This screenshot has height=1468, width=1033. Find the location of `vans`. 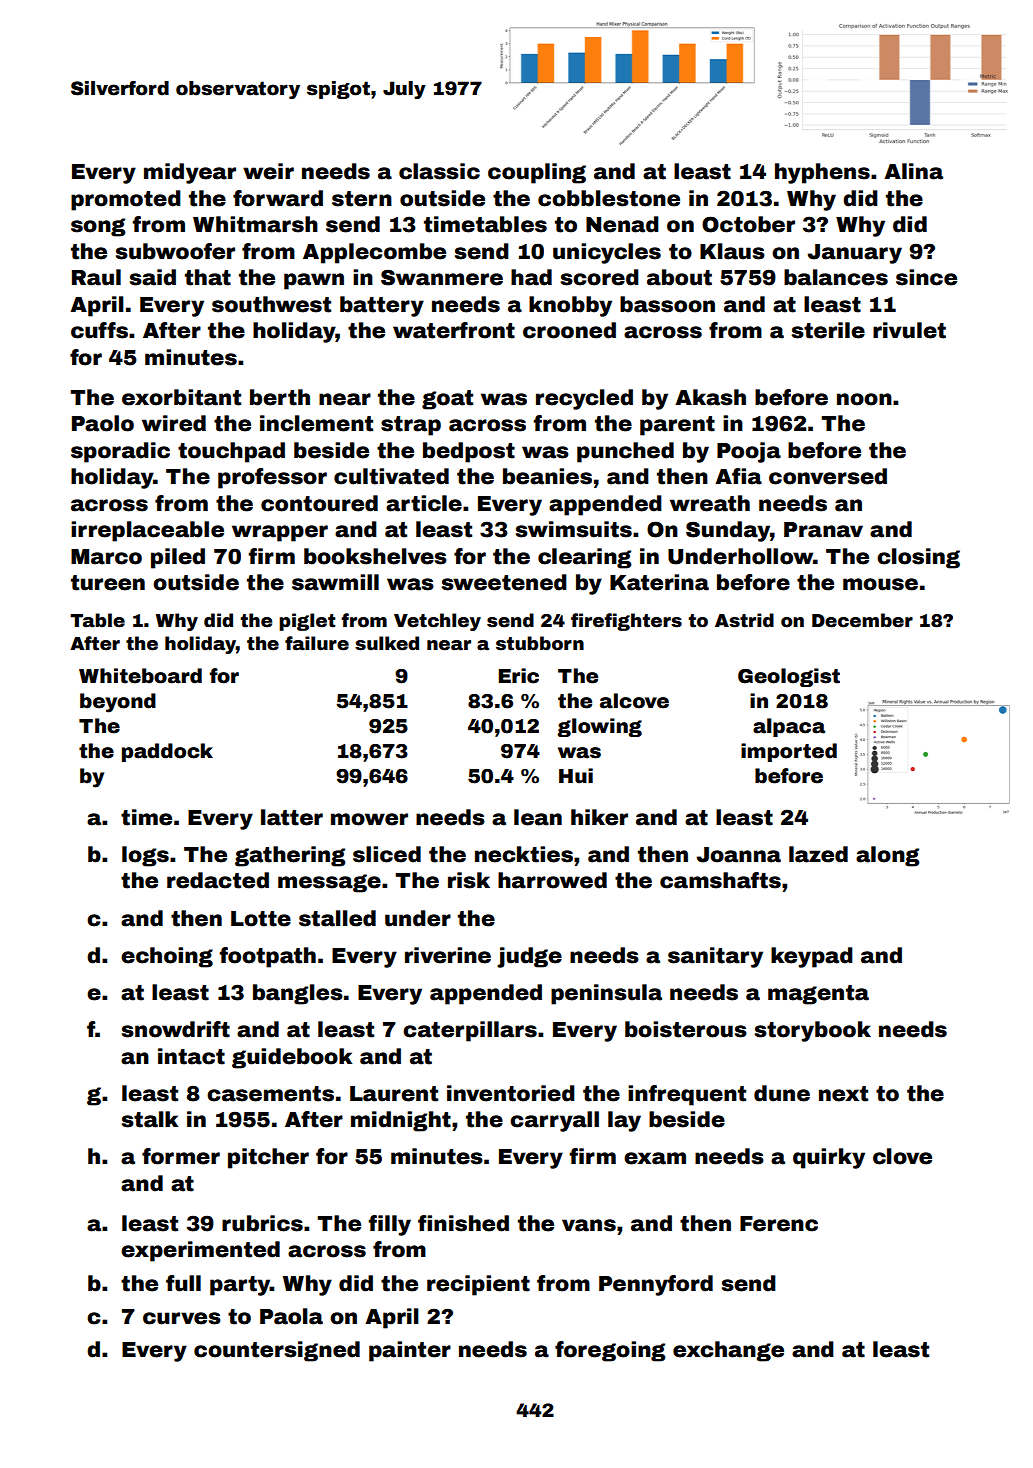

vans is located at coordinates (589, 1225).
